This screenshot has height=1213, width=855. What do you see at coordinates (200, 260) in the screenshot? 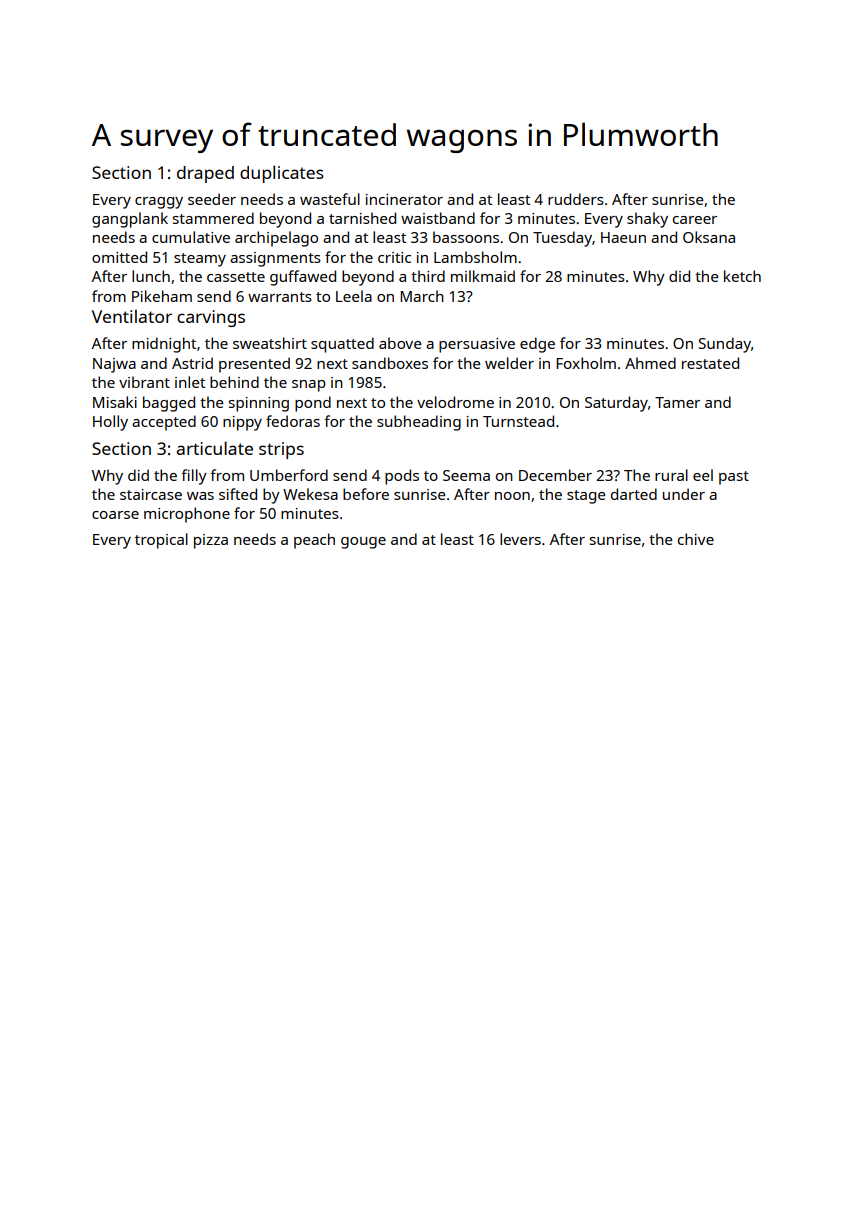
I see `steamy` at bounding box center [200, 260].
